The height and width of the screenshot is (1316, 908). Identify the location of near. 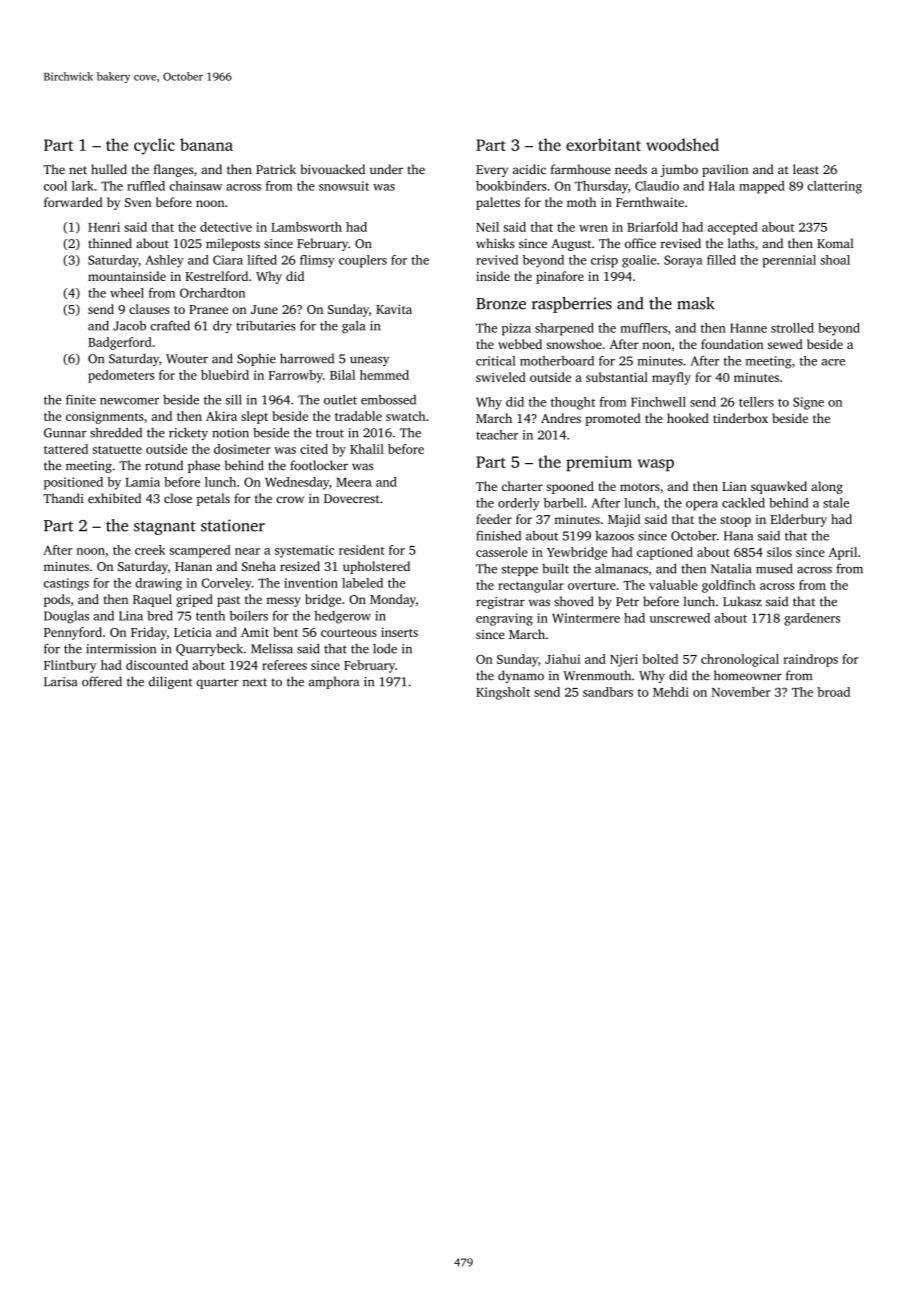
(247, 551).
